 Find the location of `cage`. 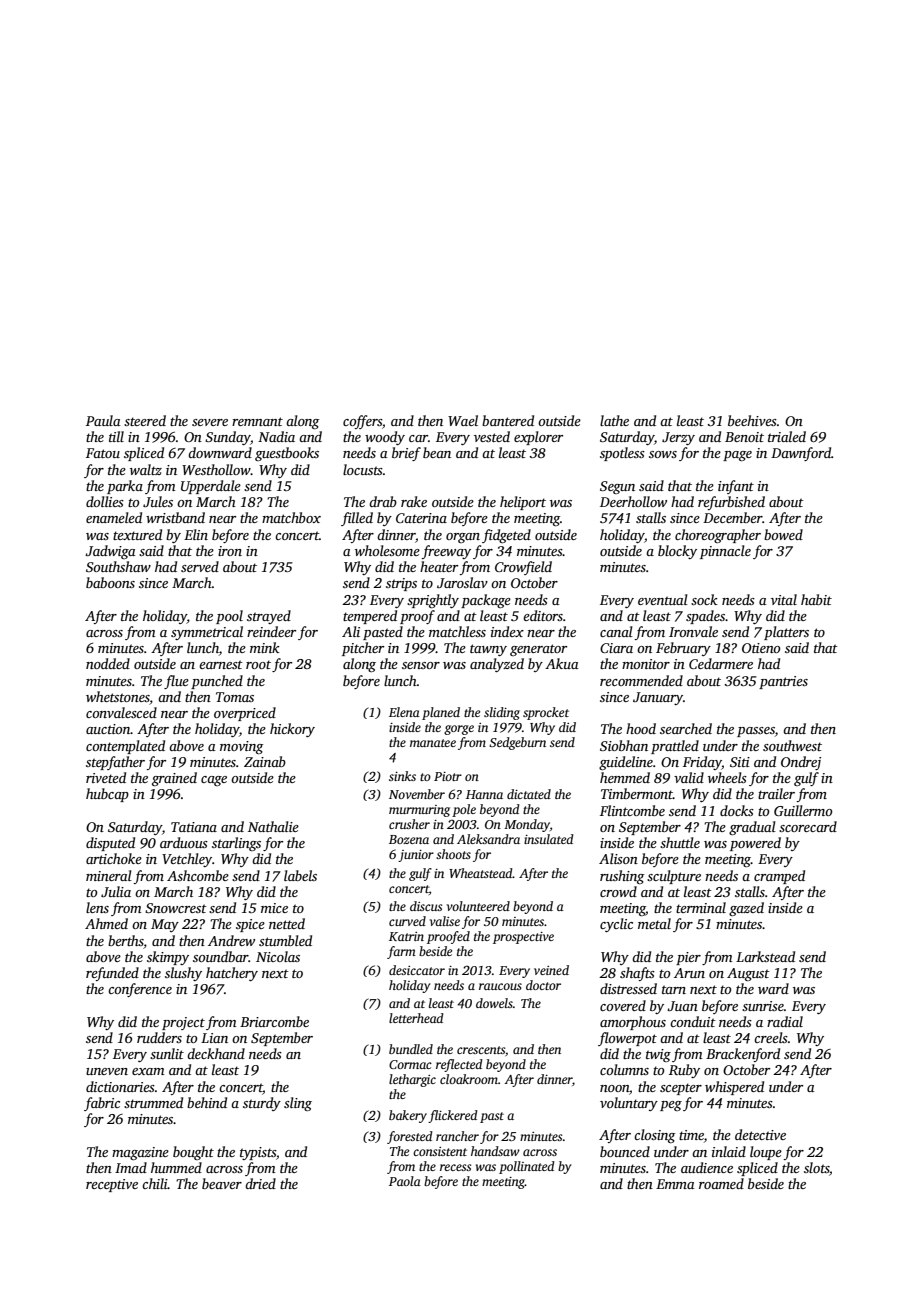

cage is located at coordinates (214, 781).
